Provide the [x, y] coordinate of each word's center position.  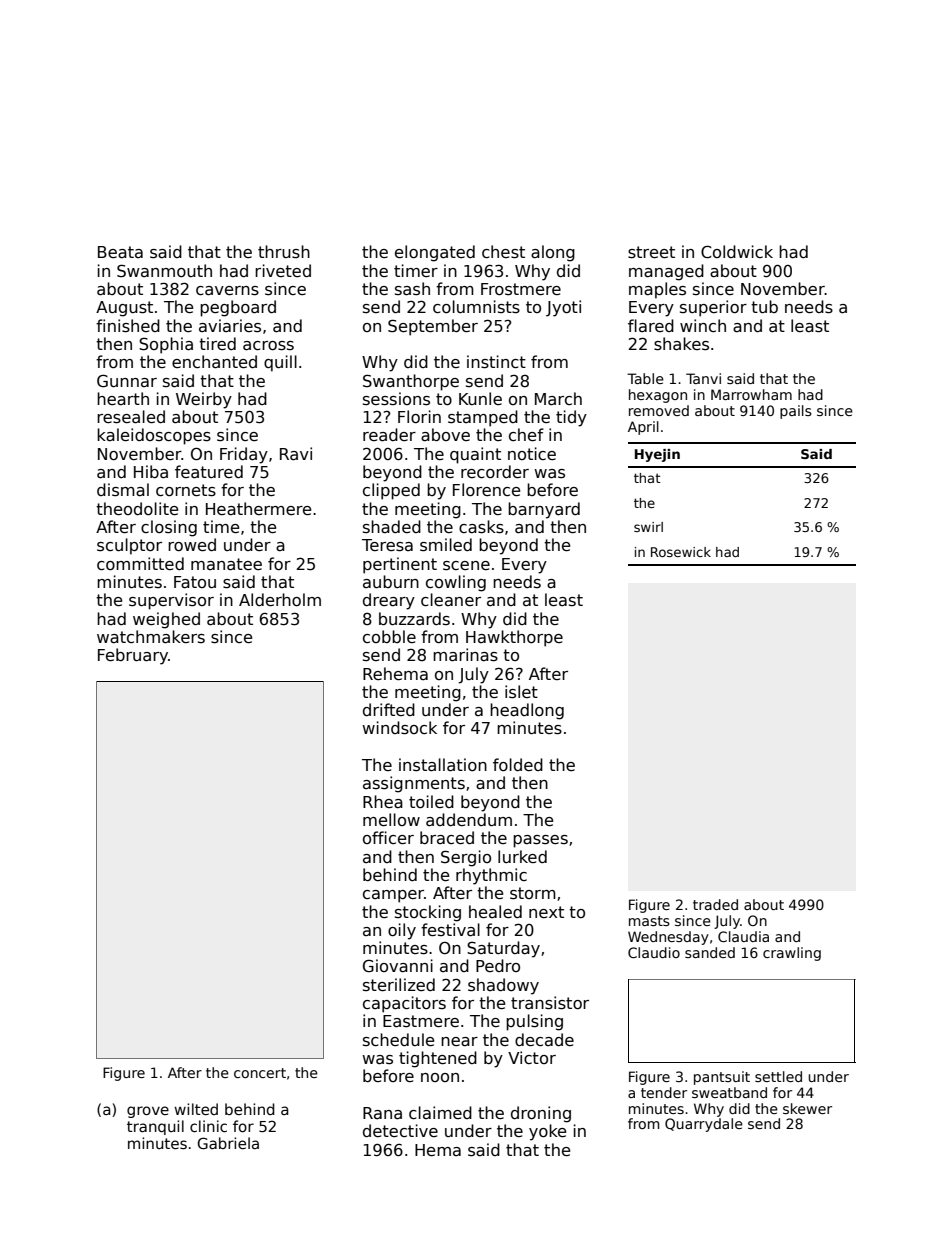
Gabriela [228, 1143]
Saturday [503, 949]
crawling [792, 954]
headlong [527, 711]
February [133, 656]
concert [260, 1073]
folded [518, 764]
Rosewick [681, 552]
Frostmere [521, 289]
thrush [284, 252]
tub [764, 306]
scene [466, 566]
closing [169, 528]
